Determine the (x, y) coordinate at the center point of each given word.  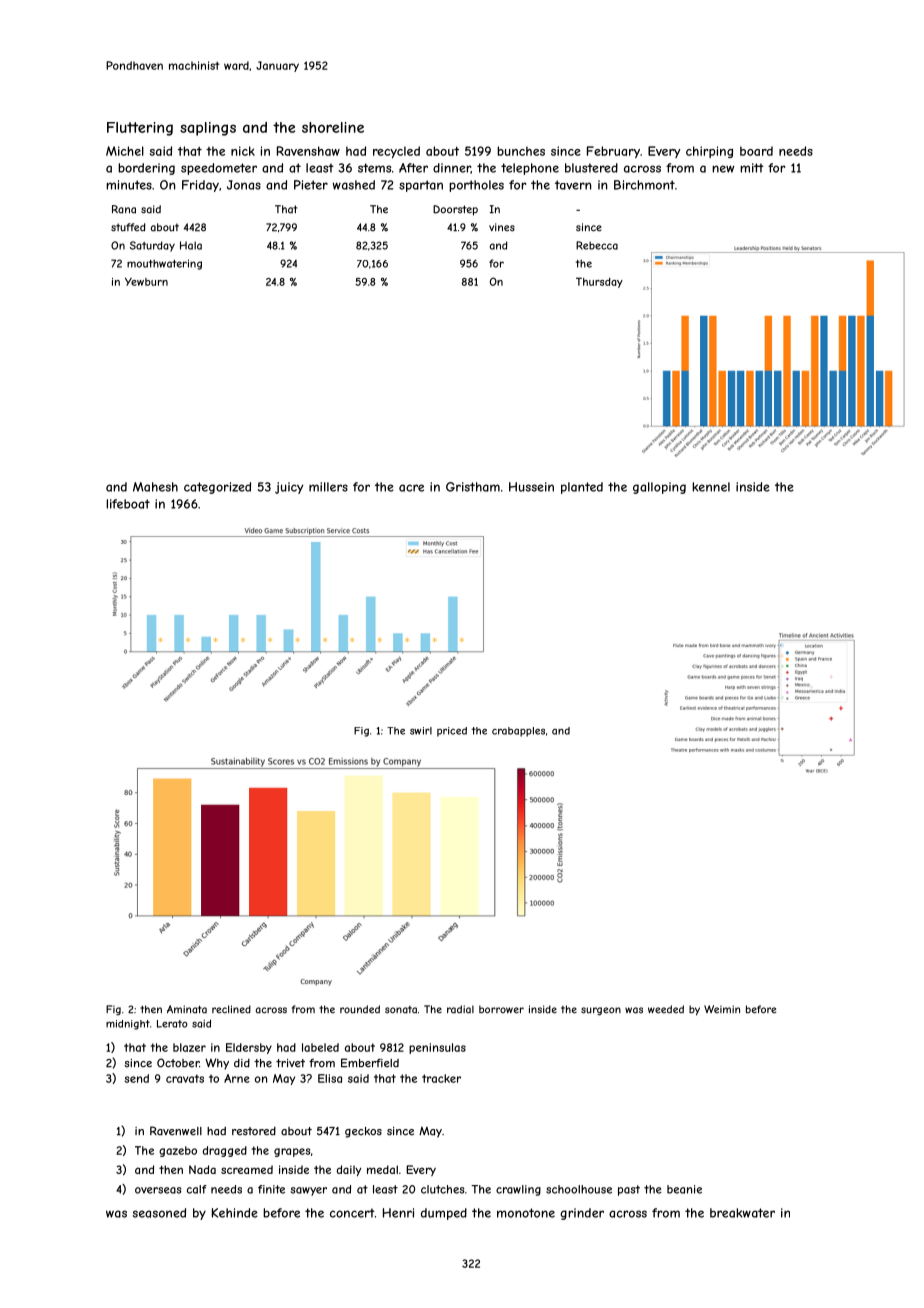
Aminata (187, 1009)
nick (243, 151)
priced (452, 732)
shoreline (333, 127)
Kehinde (235, 1213)
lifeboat (128, 504)
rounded (360, 1009)
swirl (421, 731)
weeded (666, 1009)
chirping (709, 152)
